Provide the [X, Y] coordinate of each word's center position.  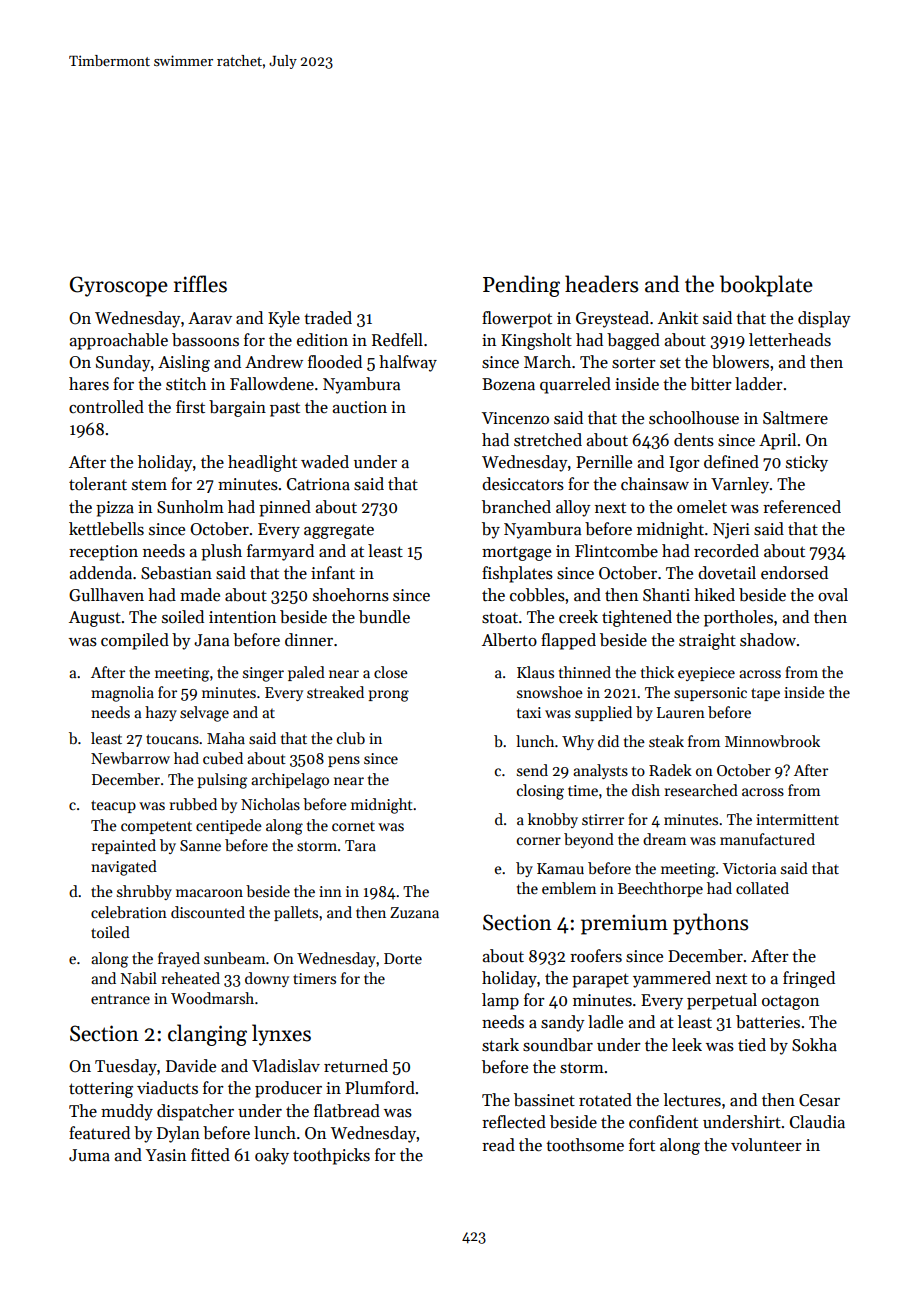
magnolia [122, 694]
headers [601, 284]
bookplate [766, 286]
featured [99, 1133]
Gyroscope [119, 286]
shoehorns [351, 595]
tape [765, 694]
